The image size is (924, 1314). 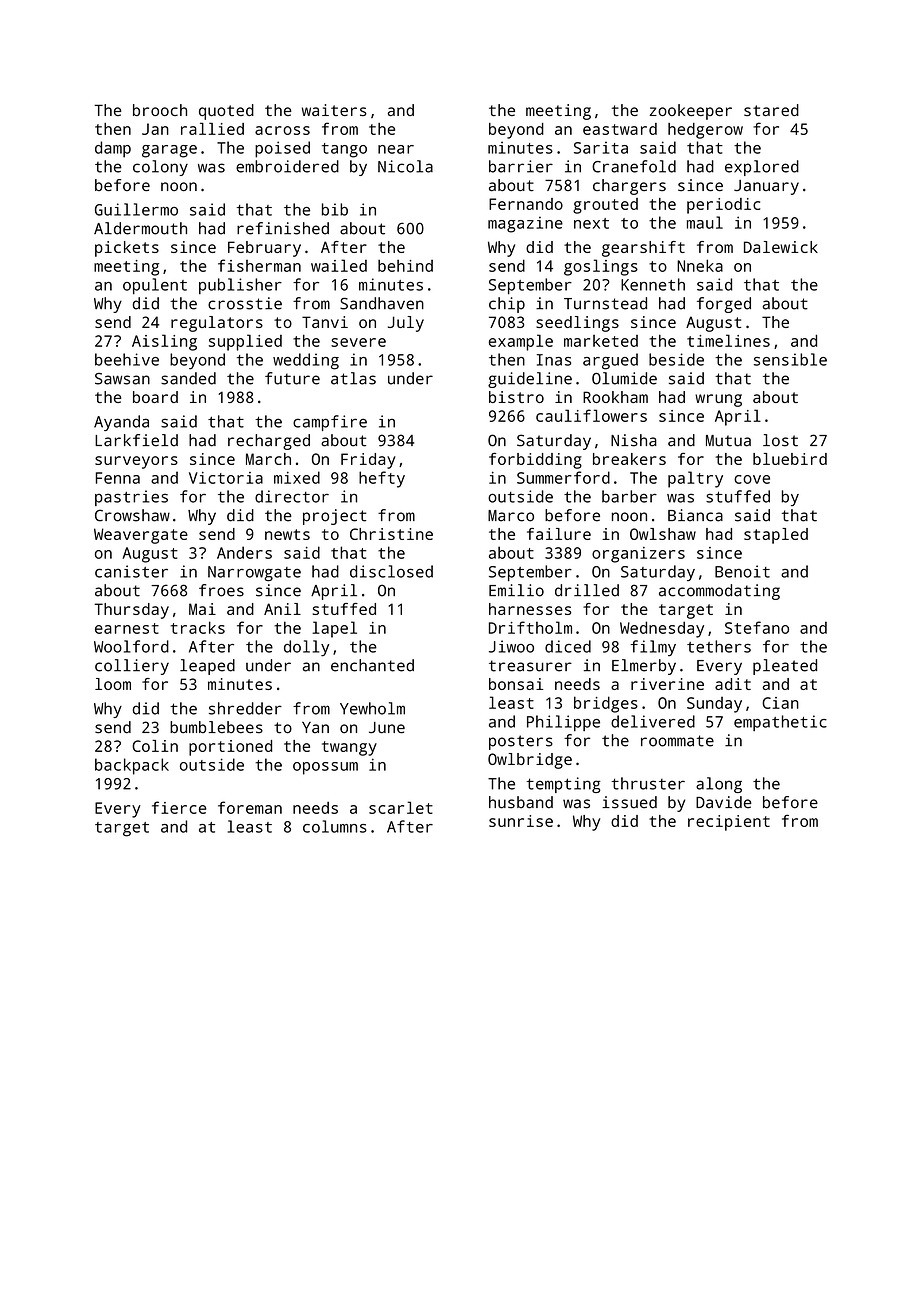 What do you see at coordinates (155, 397) in the screenshot?
I see `board` at bounding box center [155, 397].
